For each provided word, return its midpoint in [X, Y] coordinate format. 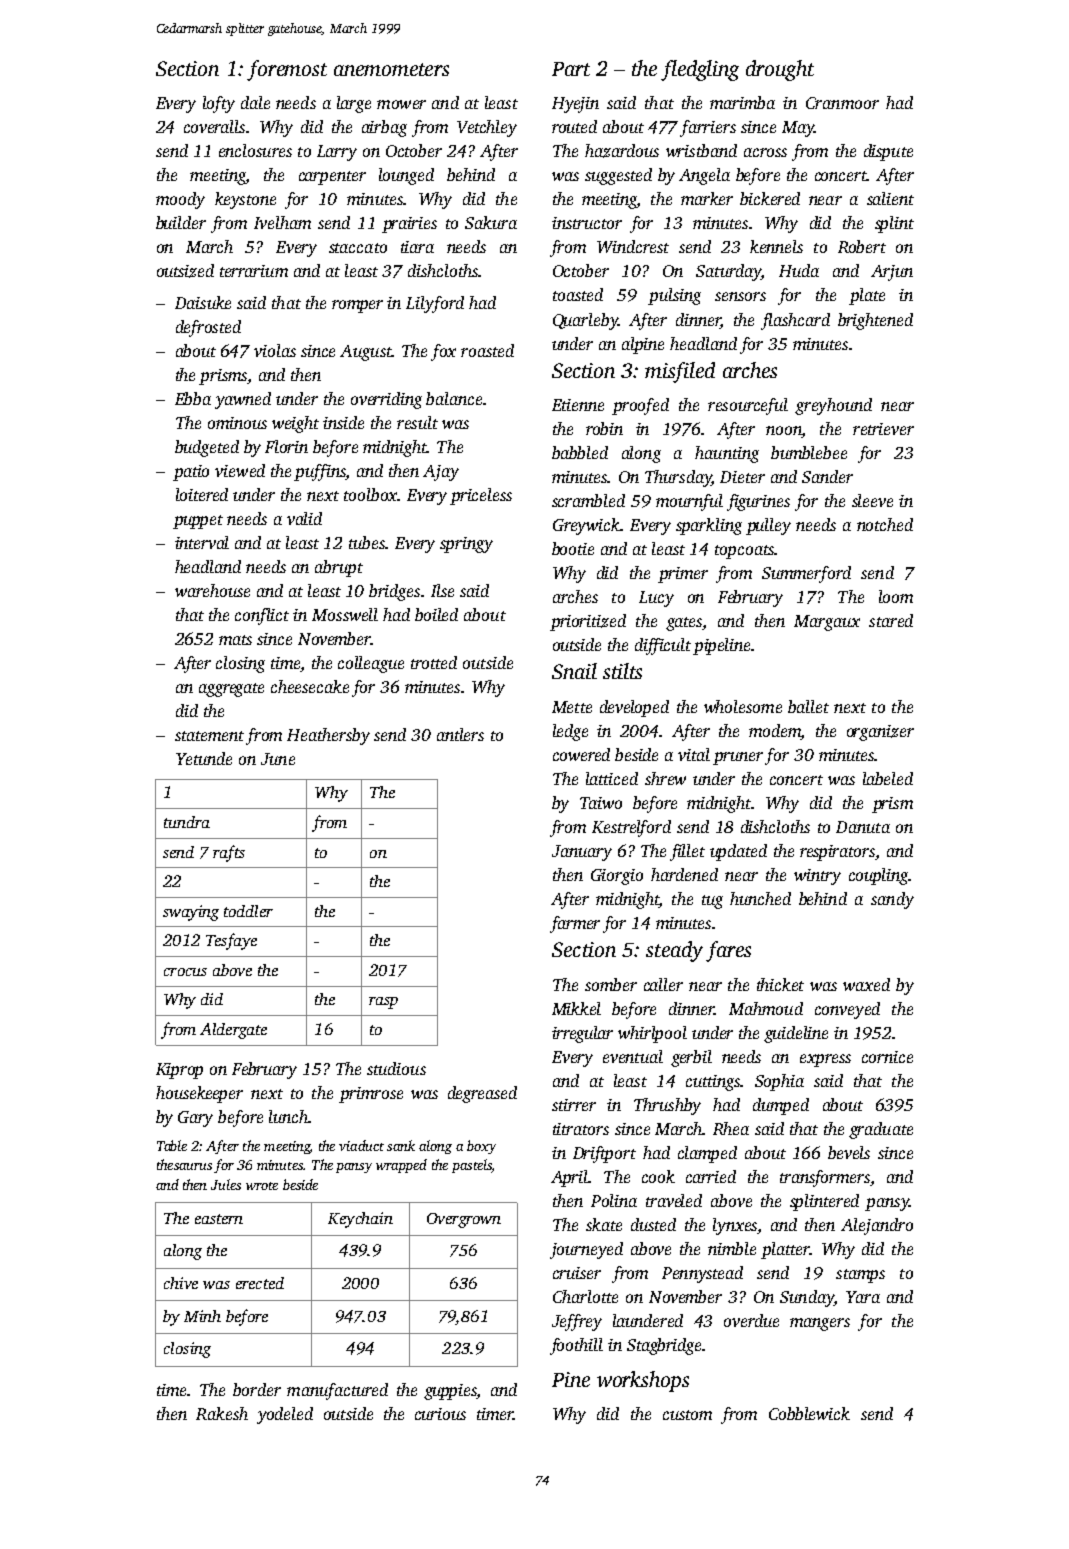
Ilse [442, 590]
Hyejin [575, 105]
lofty [219, 104]
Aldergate [233, 1031]
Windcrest [633, 246]
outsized [185, 271]
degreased [482, 1094]
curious [440, 1414]
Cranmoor [842, 103]
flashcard [795, 321]
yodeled [285, 1415]
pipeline [721, 646]
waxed [866, 984]
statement [209, 736]
